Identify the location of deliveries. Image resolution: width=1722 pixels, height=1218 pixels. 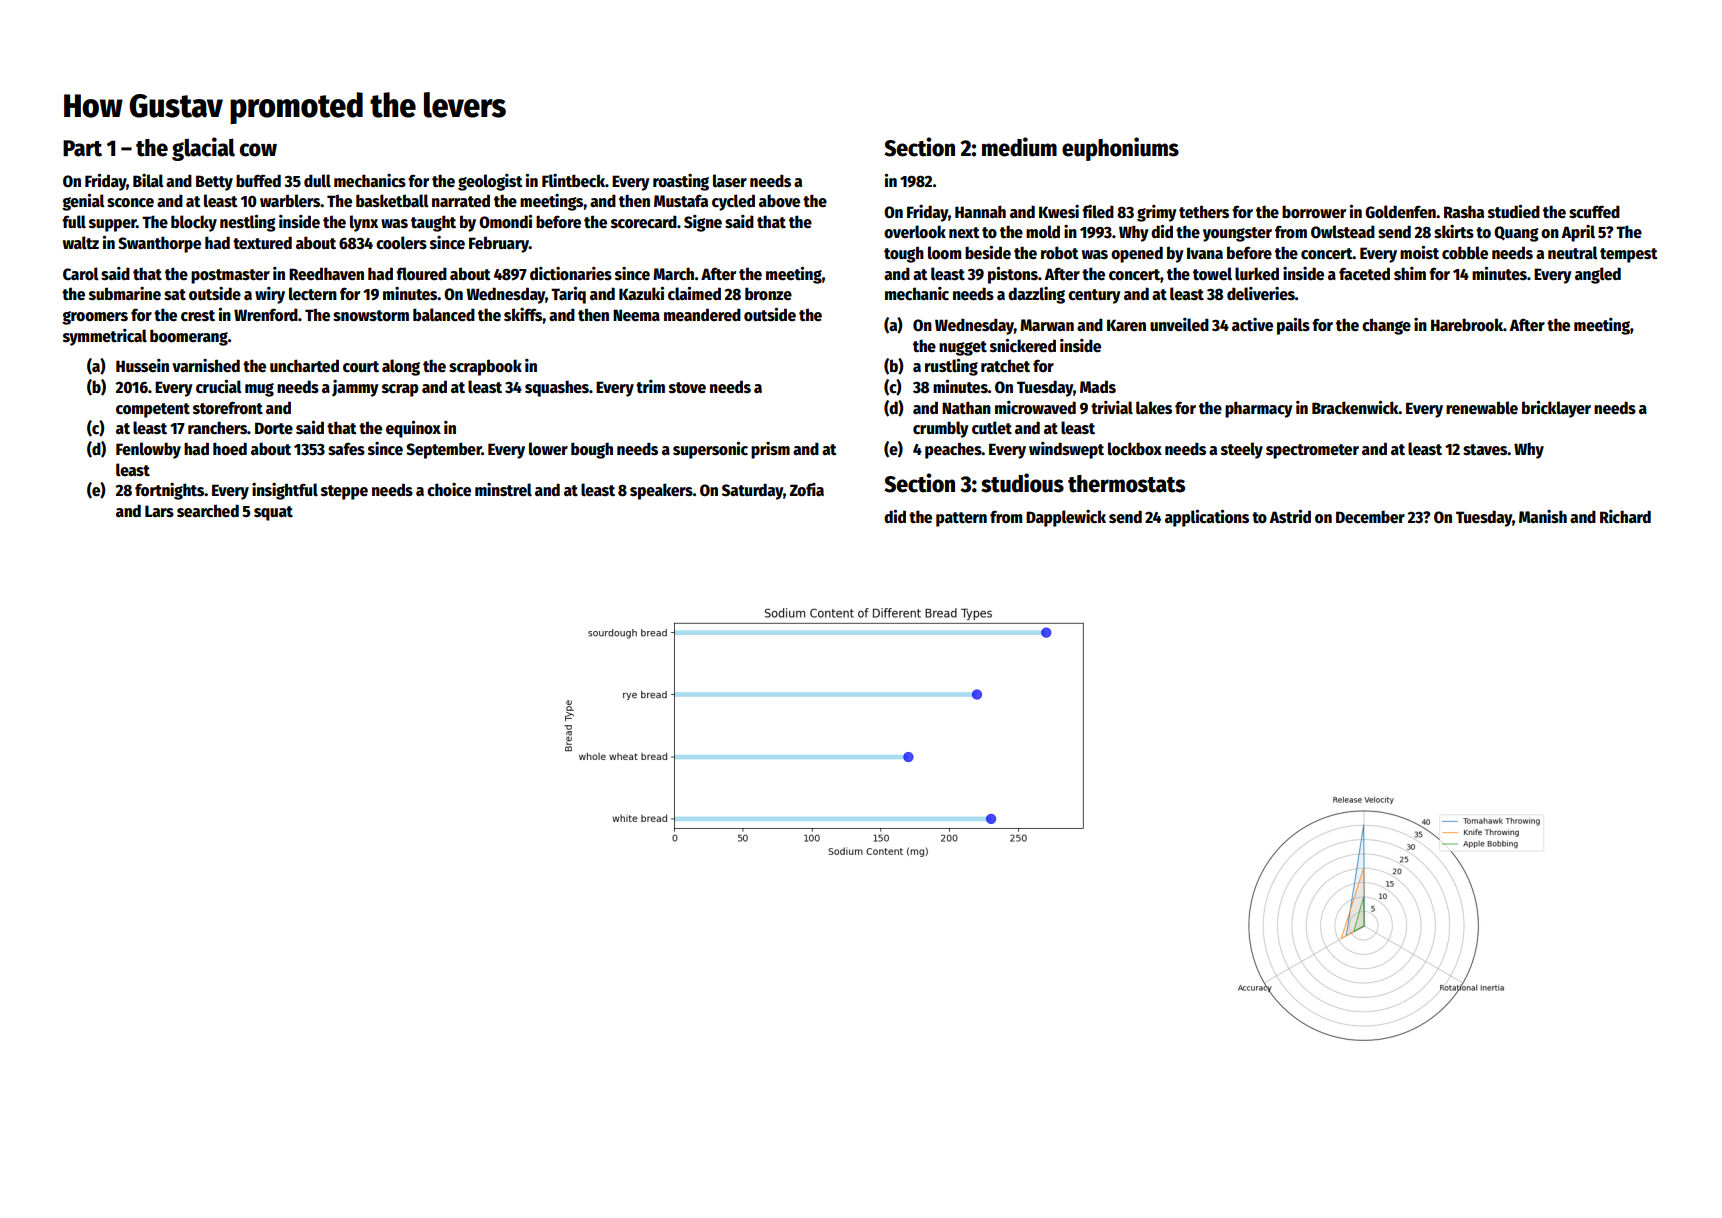
(1261, 293).
